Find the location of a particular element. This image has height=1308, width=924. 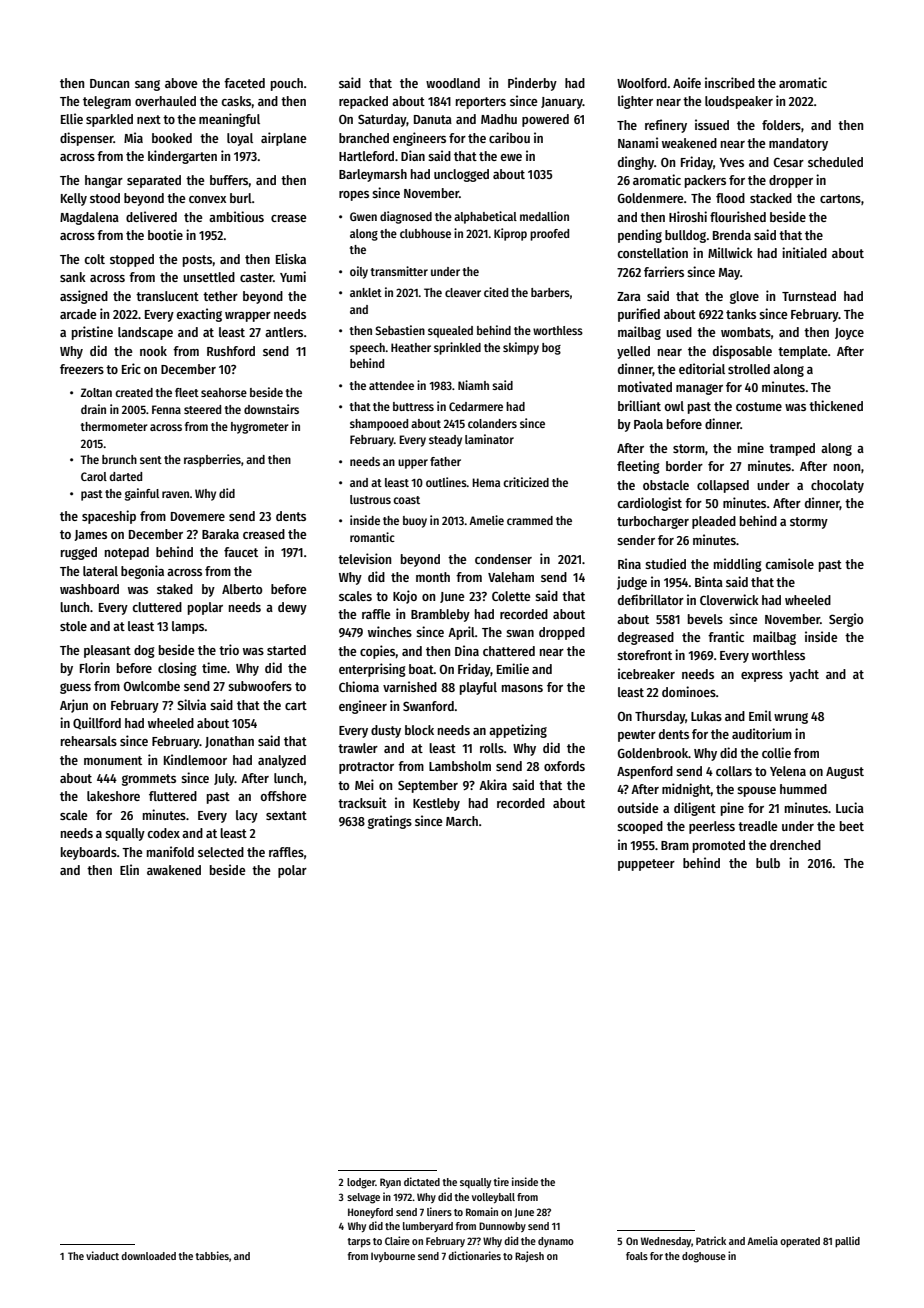

viaduct is located at coordinates (102, 1255).
